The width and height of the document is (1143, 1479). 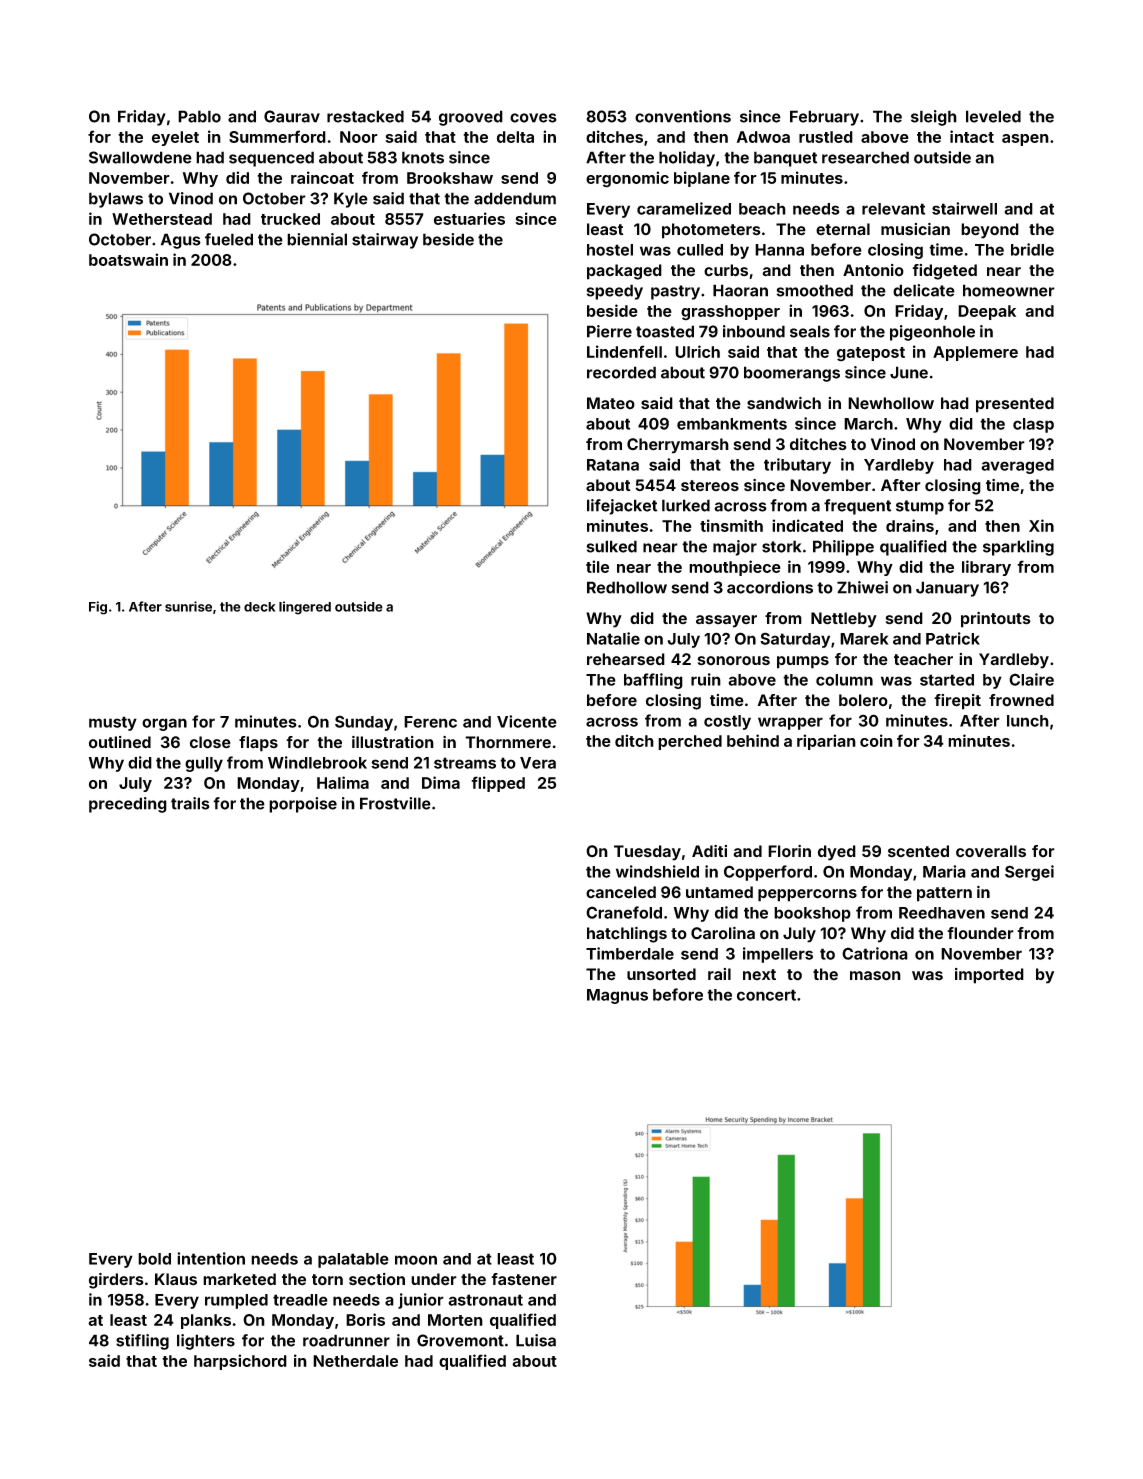 What do you see at coordinates (621, 892) in the document?
I see `canceled` at bounding box center [621, 892].
